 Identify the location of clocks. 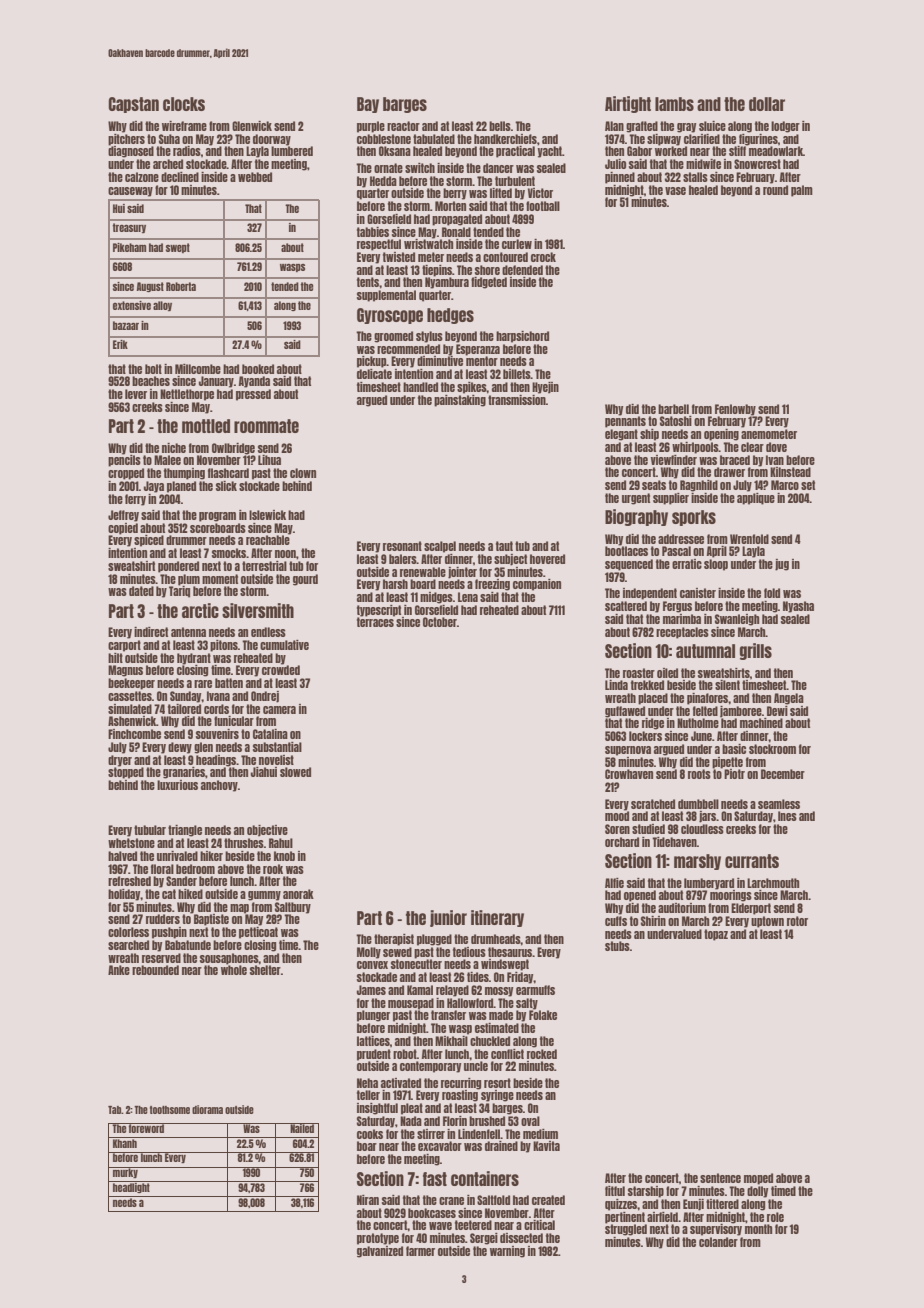
(184, 104).
